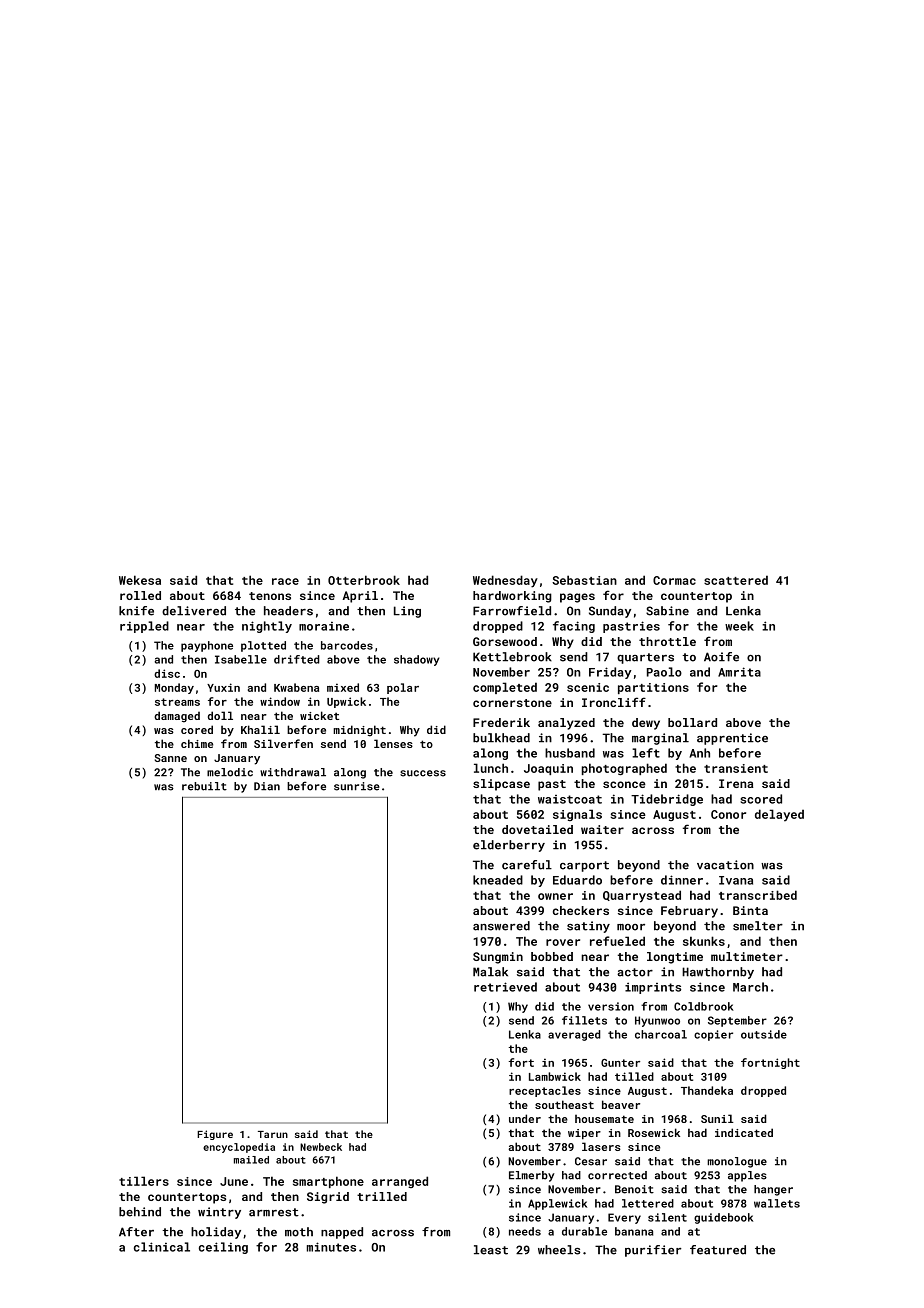 The height and width of the document is (1308, 924). What do you see at coordinates (215, 1135) in the document?
I see `Figure` at bounding box center [215, 1135].
